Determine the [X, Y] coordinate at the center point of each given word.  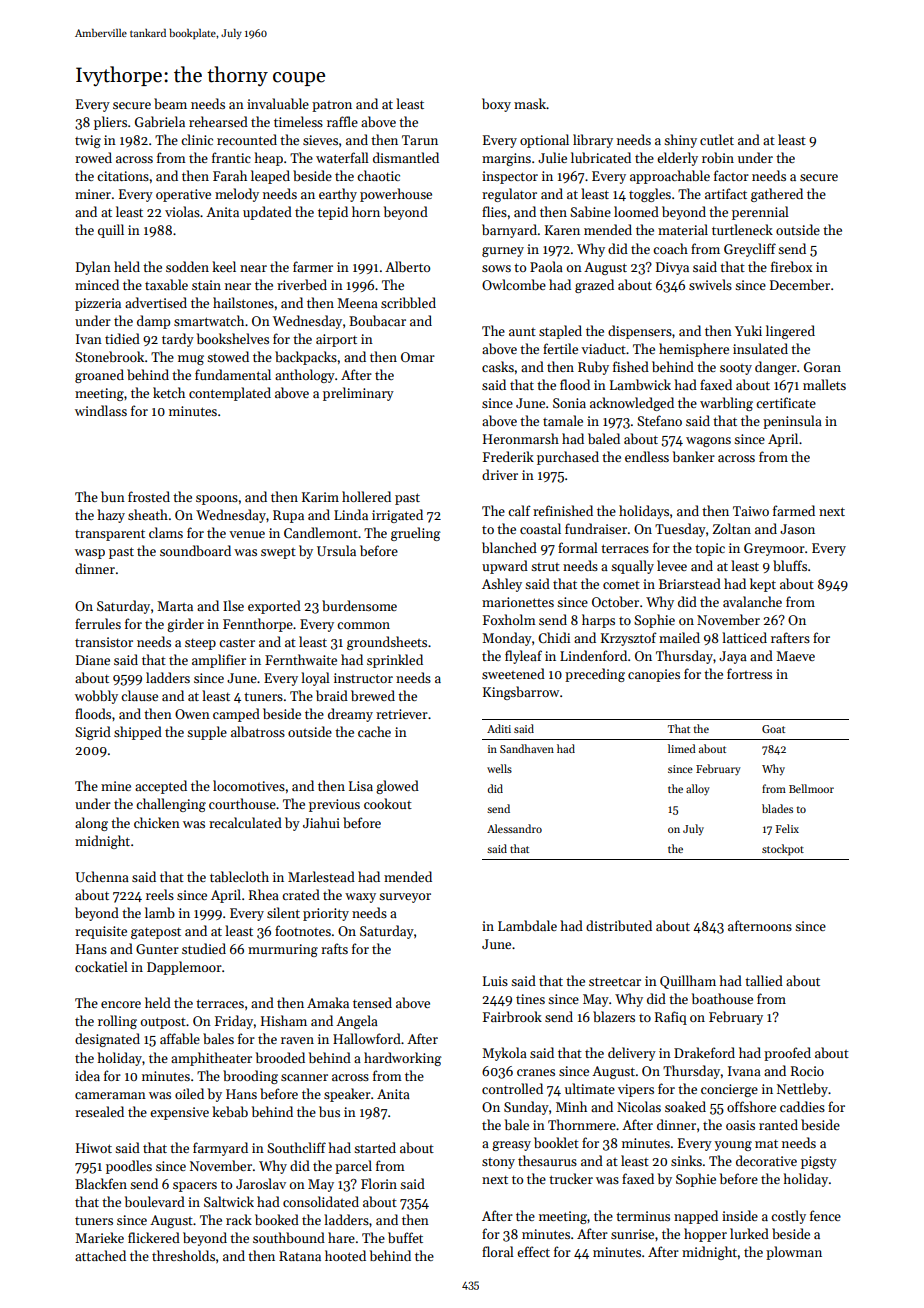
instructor [363, 678]
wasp [90, 554]
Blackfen [101, 1183]
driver [500, 474]
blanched [509, 547]
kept [763, 585]
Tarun [420, 140]
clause [139, 695]
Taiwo [751, 511]
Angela [357, 1022]
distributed [619, 925]
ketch [169, 392]
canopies [654, 675]
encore [121, 1004]
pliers [110, 123]
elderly [677, 159]
